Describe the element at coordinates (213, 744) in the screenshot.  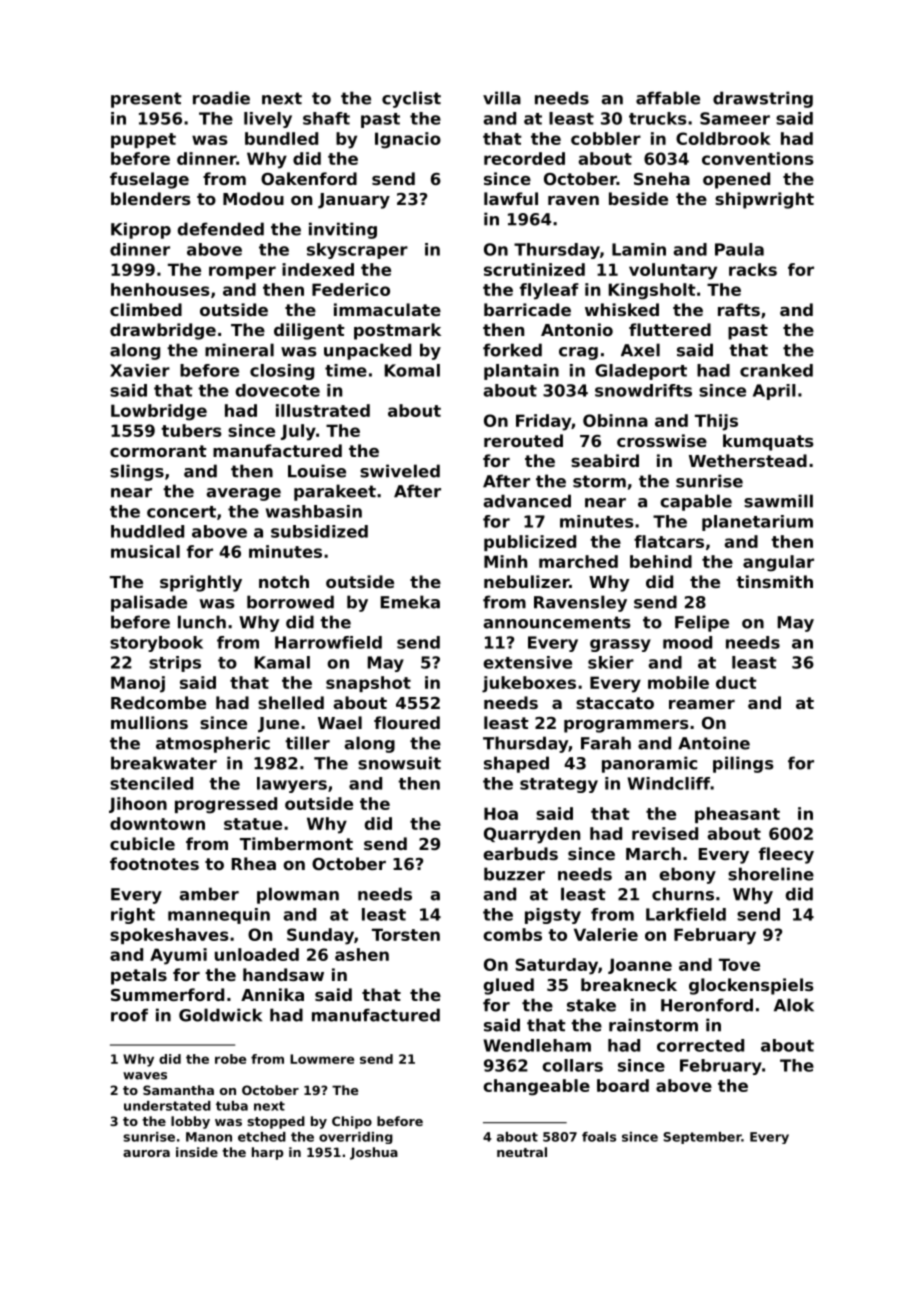
I see `atmospheric` at that location.
